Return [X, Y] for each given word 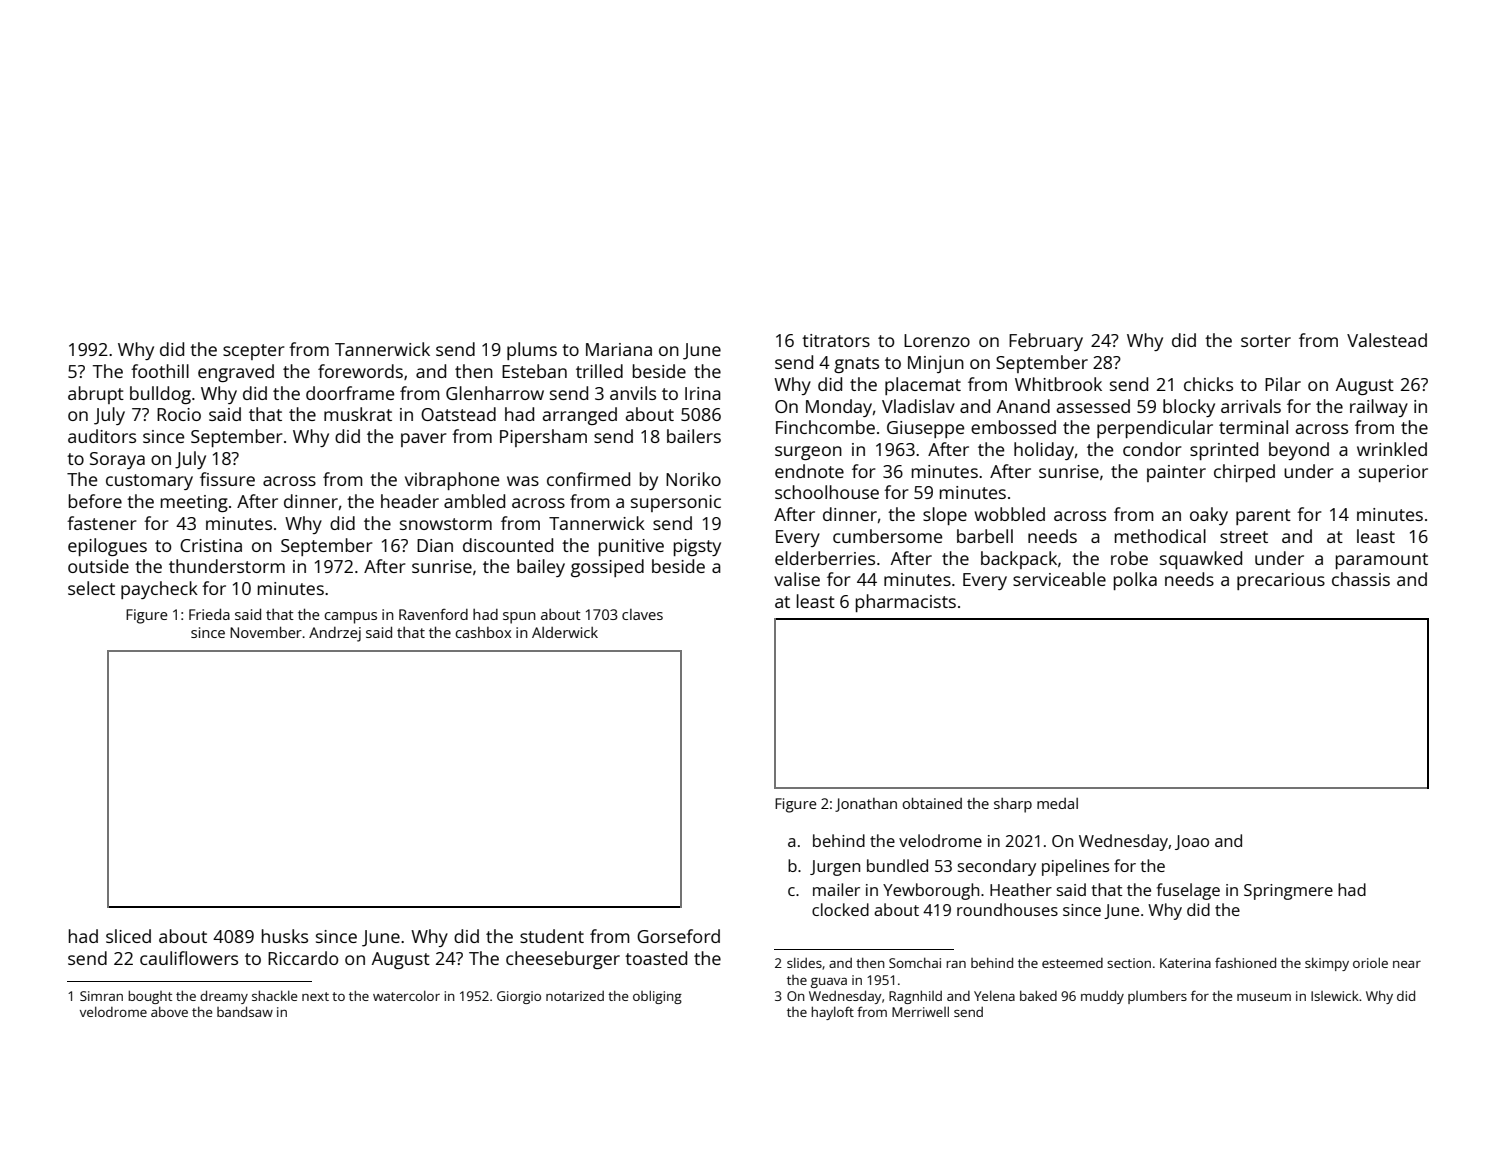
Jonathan [866, 805]
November [266, 632]
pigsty [697, 547]
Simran [101, 996]
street [1244, 537]
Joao [1192, 842]
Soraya [117, 460]
